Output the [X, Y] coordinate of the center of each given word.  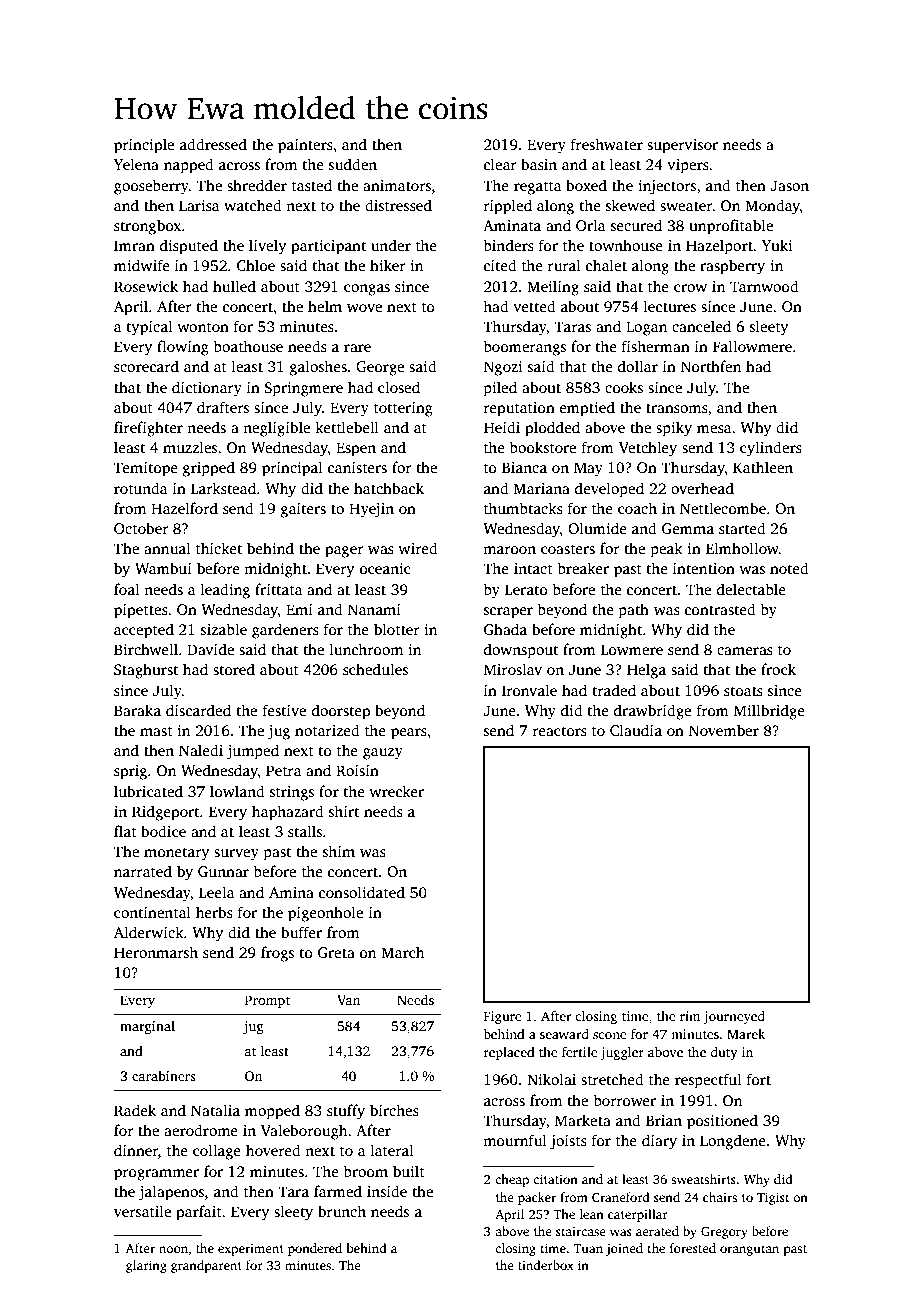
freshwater [607, 144]
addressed [213, 144]
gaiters [303, 510]
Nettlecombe [723, 508]
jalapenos [171, 1193]
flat [125, 831]
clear [500, 164]
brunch [342, 1211]
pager [344, 552]
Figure [503, 1017]
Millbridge [769, 712]
